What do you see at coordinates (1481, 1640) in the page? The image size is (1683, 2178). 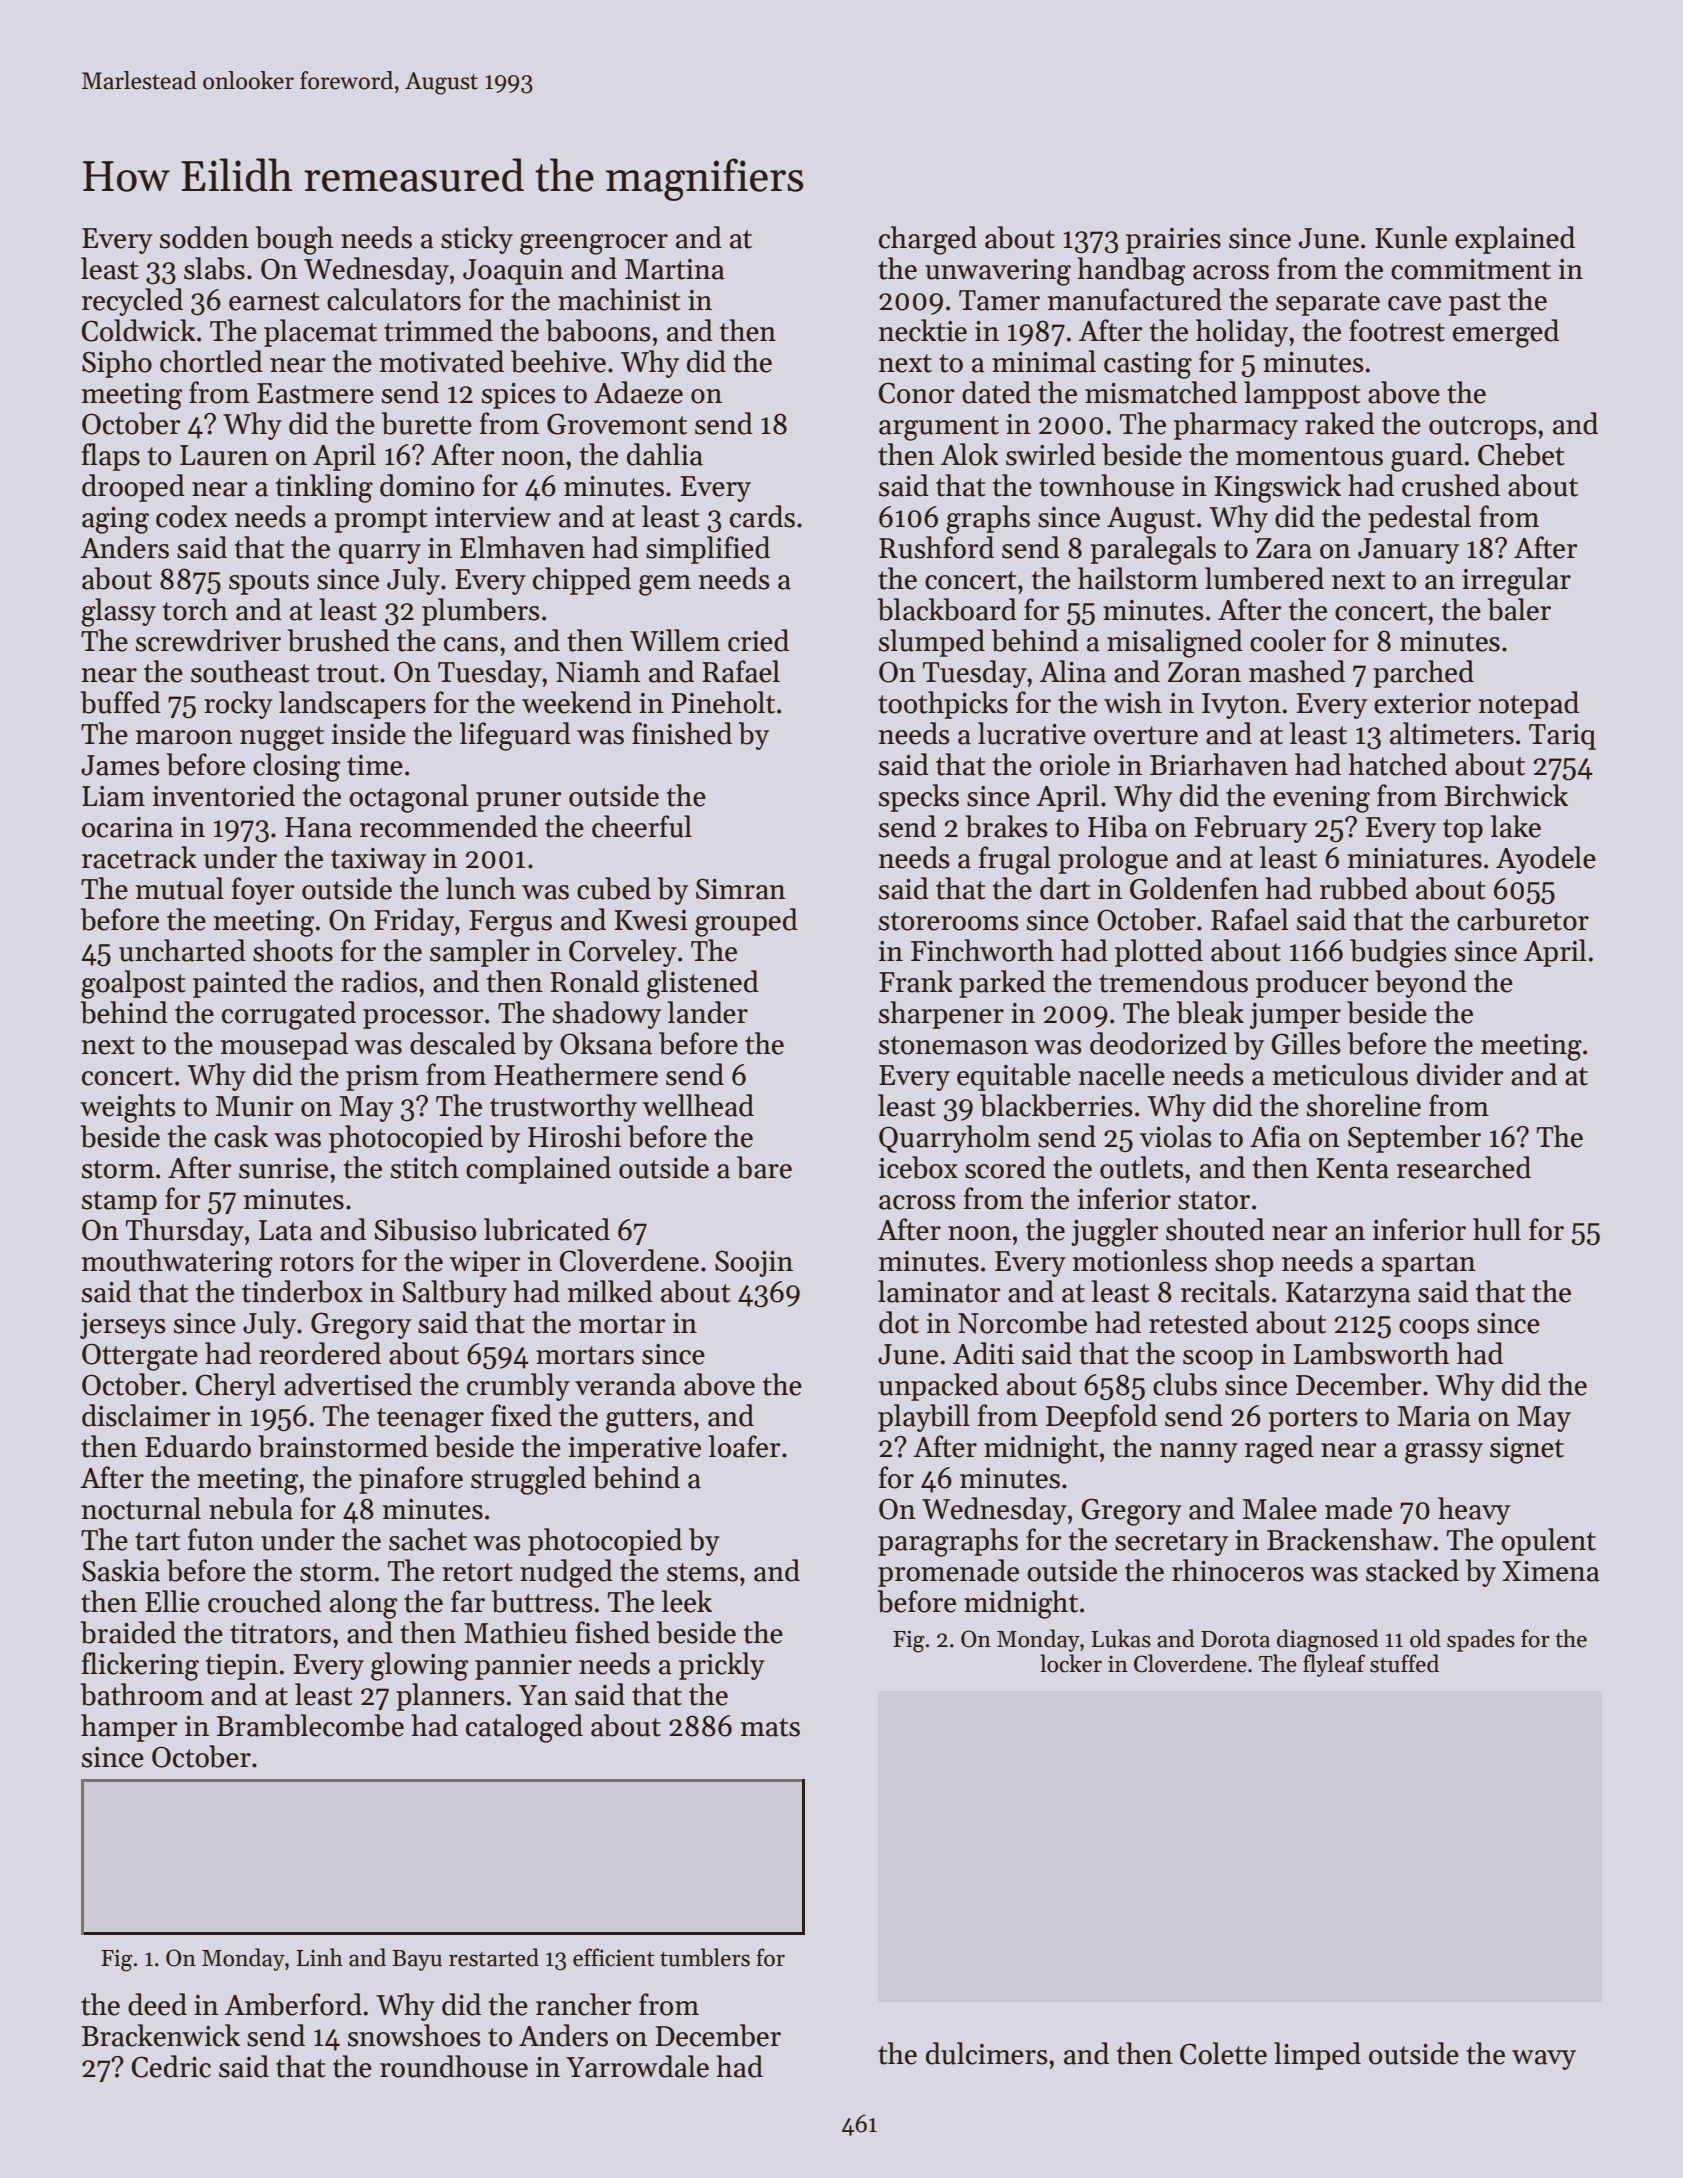 I see `spades` at bounding box center [1481, 1640].
